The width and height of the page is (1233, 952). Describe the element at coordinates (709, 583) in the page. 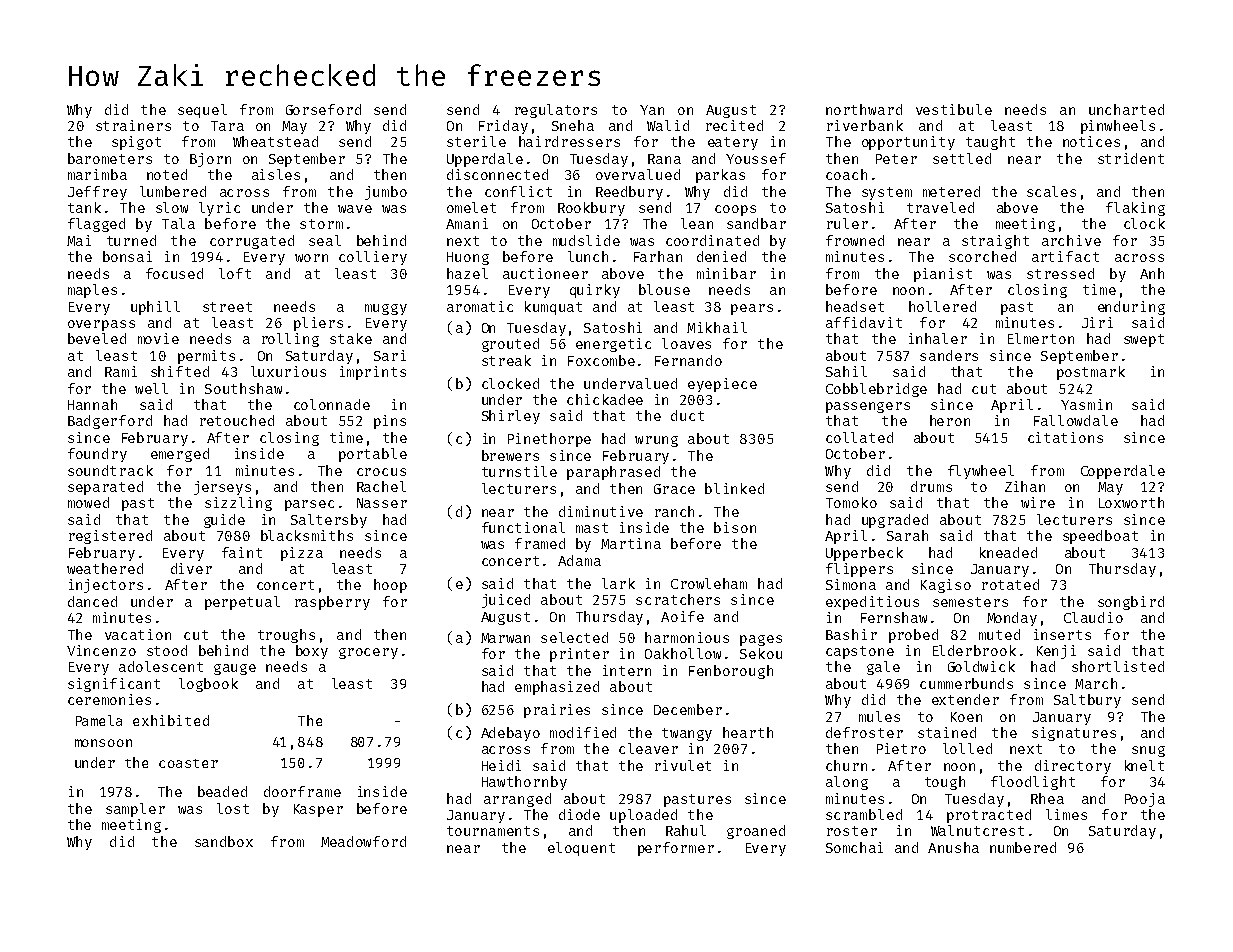

I see `Crowleham` at that location.
